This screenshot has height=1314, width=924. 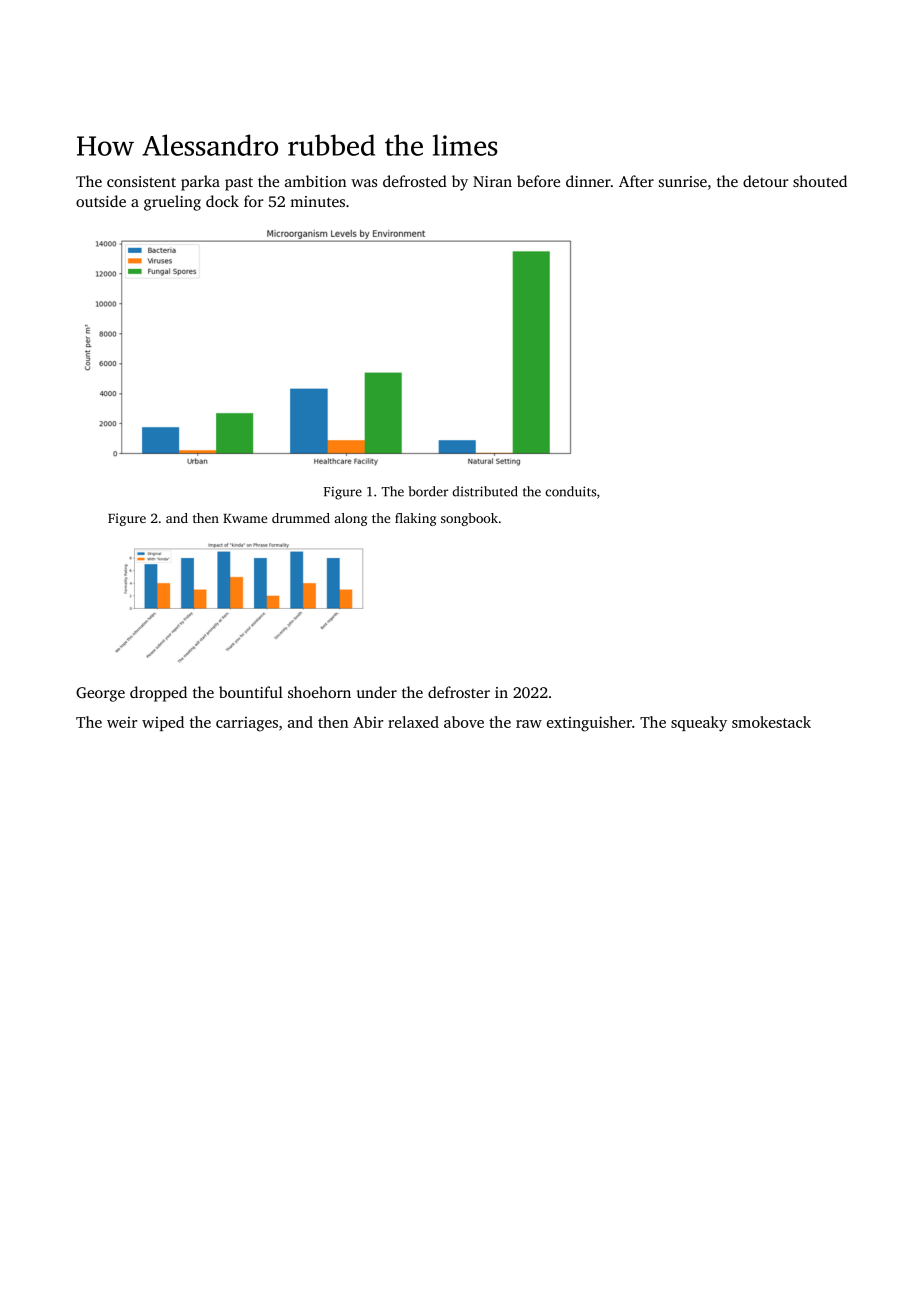 What do you see at coordinates (571, 491) in the screenshot?
I see `conduits` at bounding box center [571, 491].
